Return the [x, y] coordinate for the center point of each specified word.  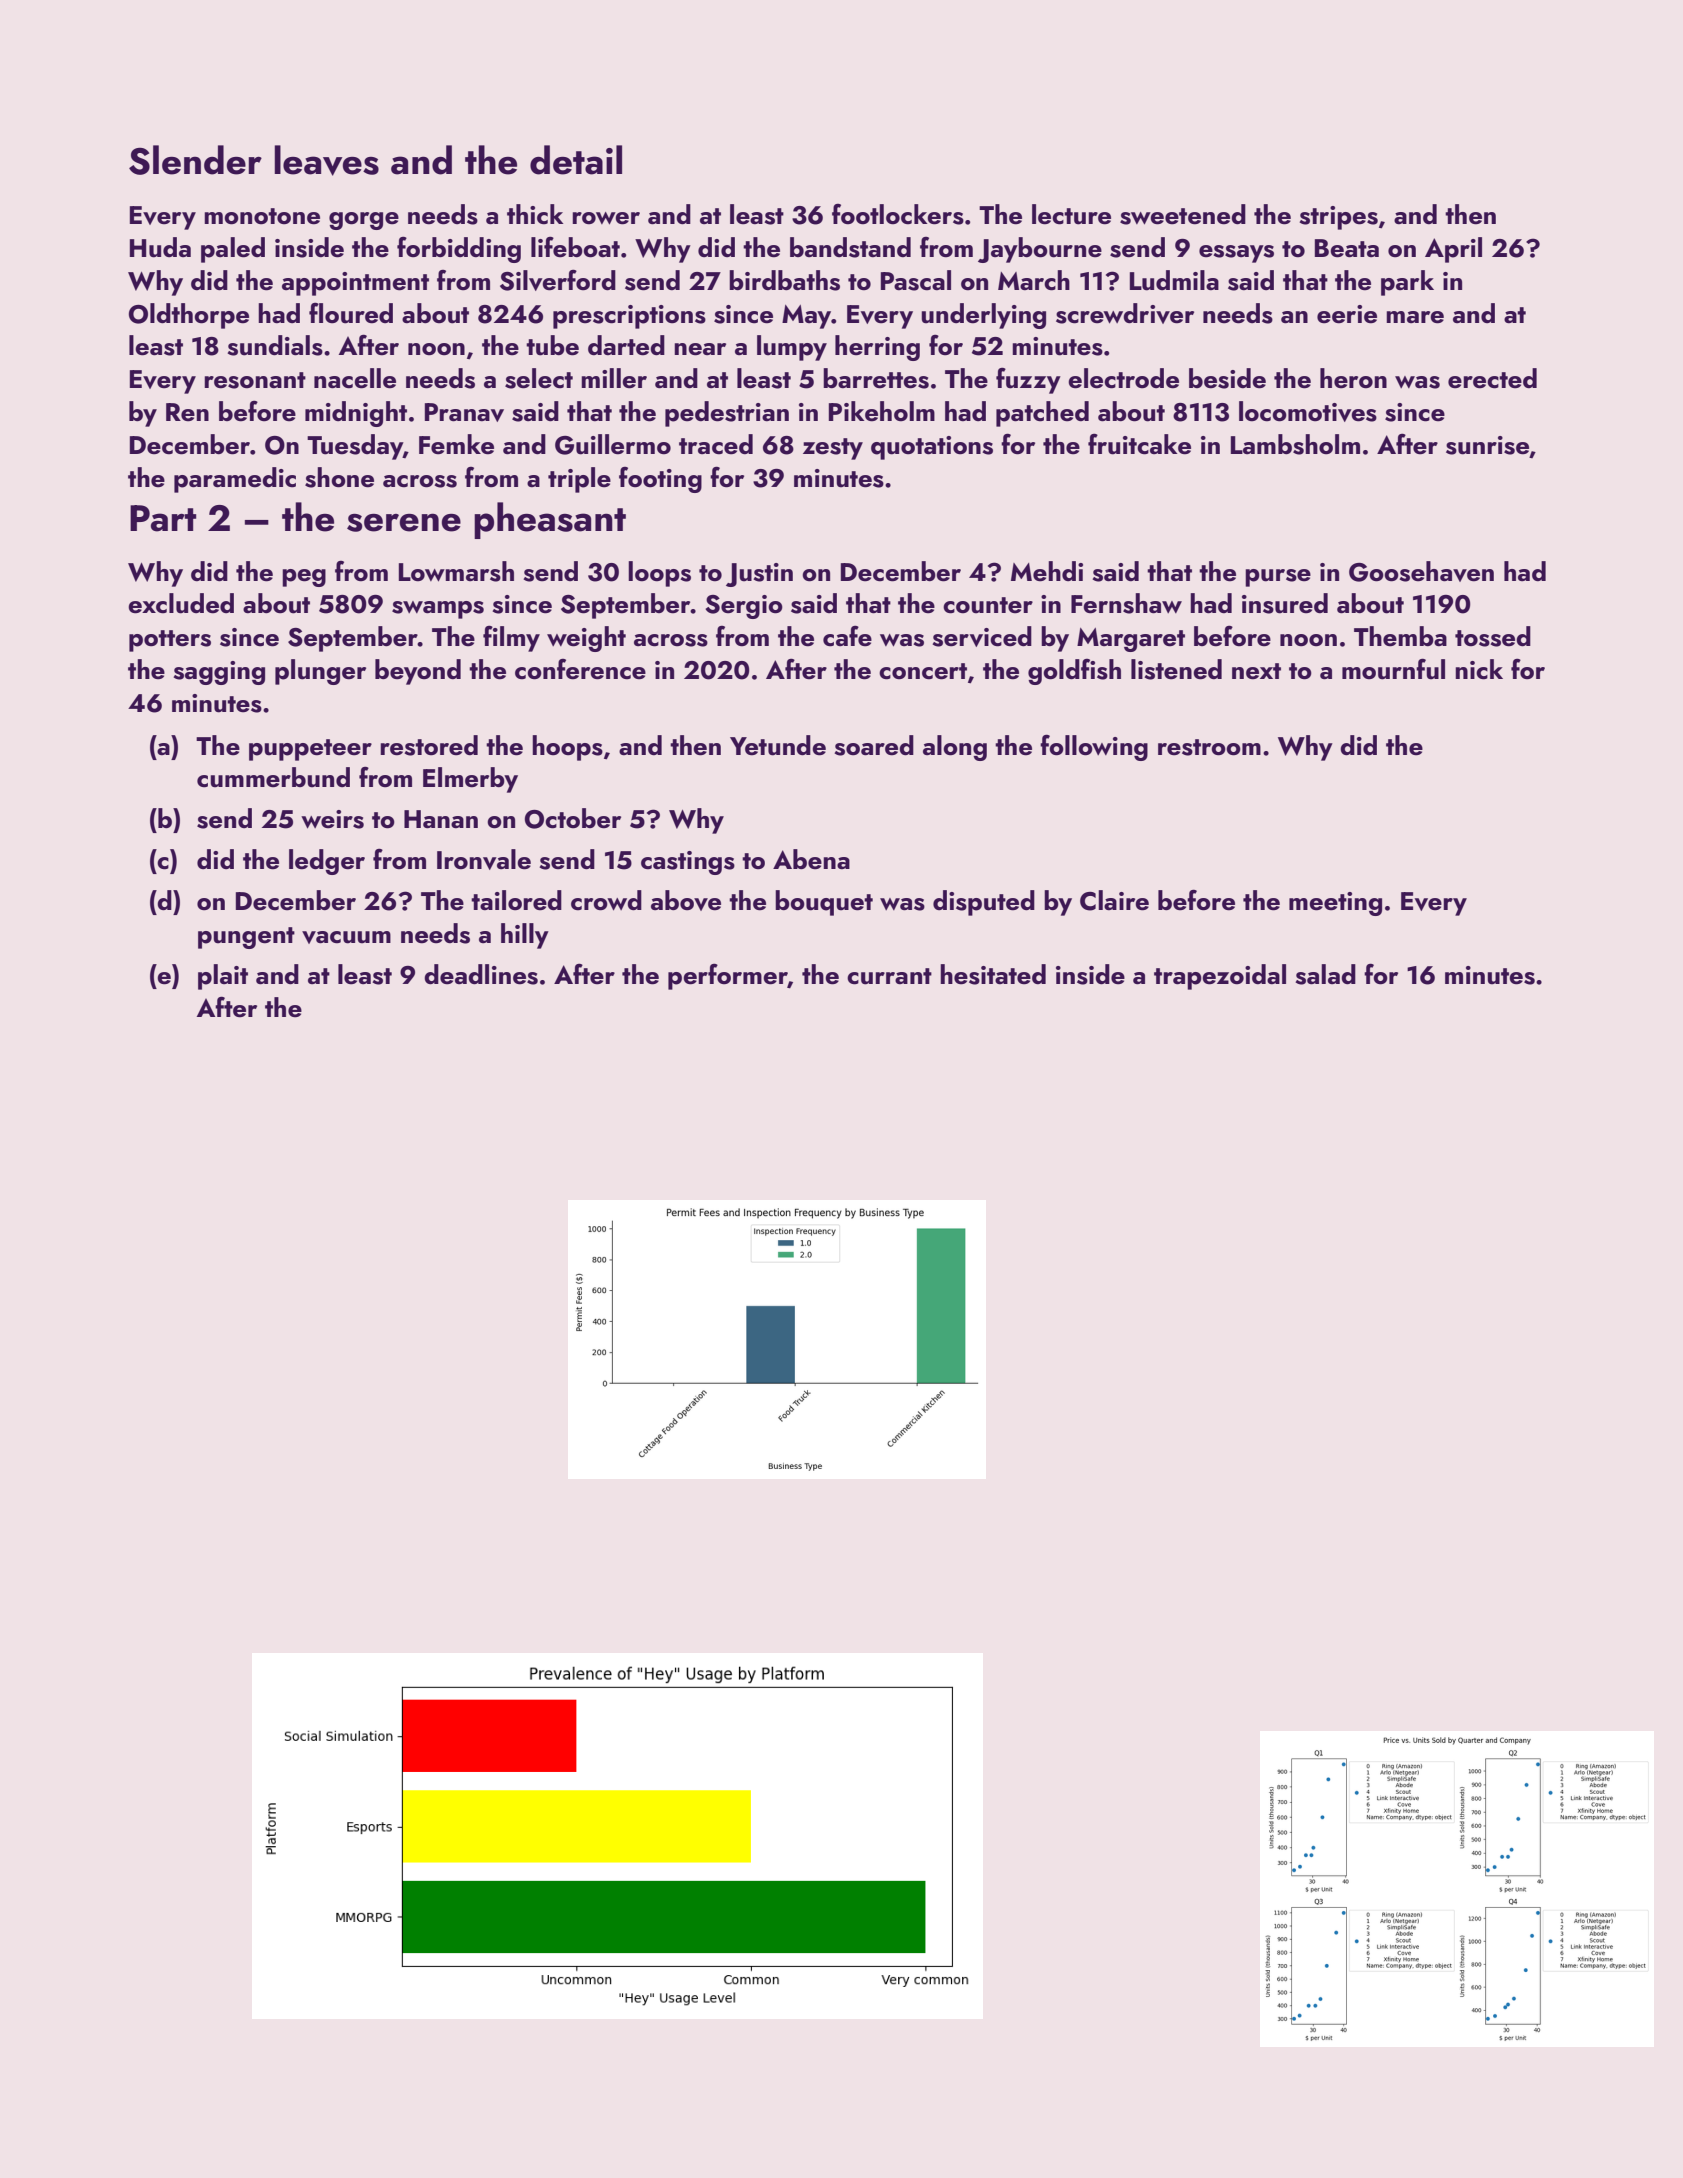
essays [1236, 254]
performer [728, 976]
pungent [246, 938]
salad [1325, 974]
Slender [195, 160]
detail [576, 160]
